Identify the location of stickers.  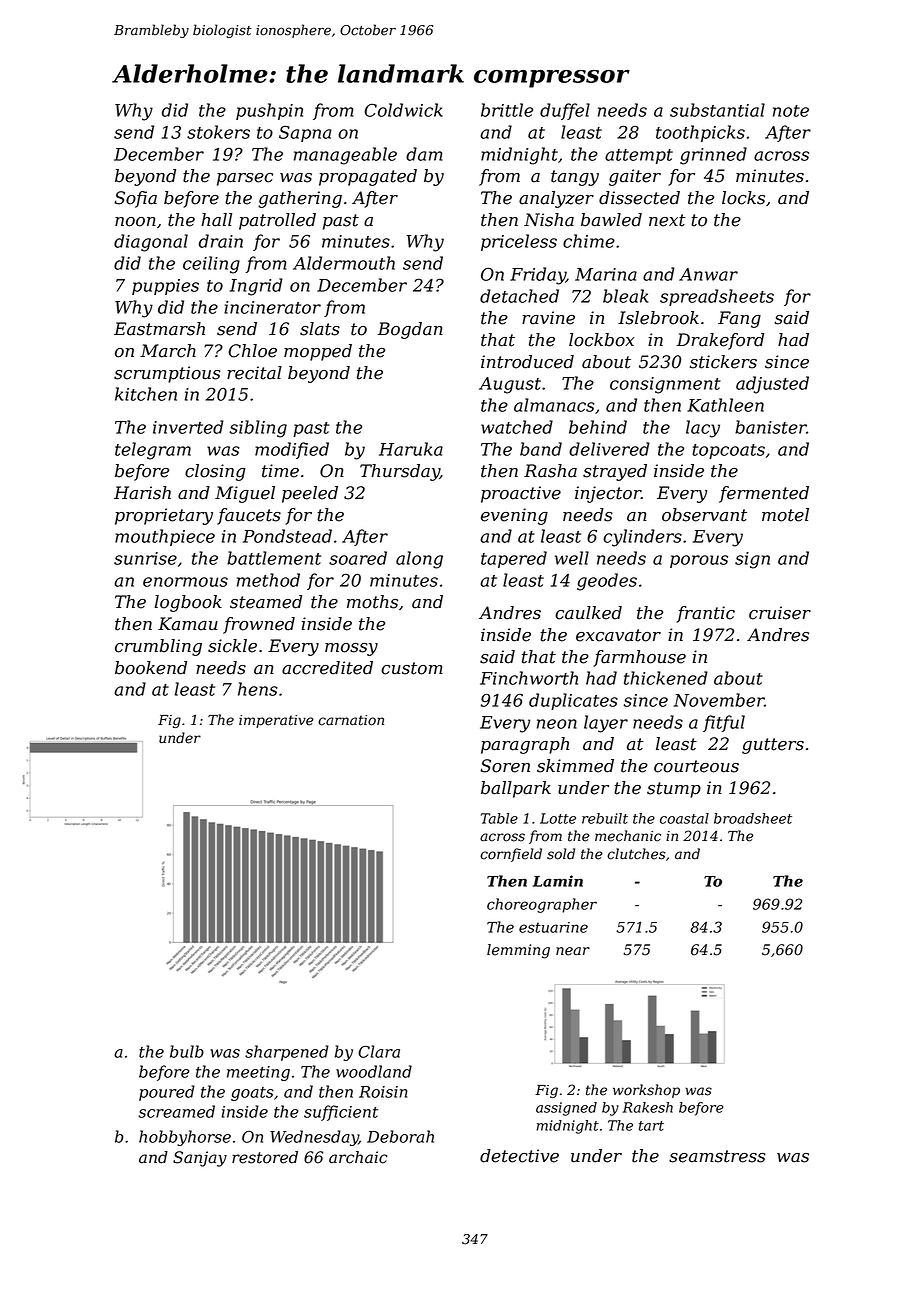
(723, 362).
